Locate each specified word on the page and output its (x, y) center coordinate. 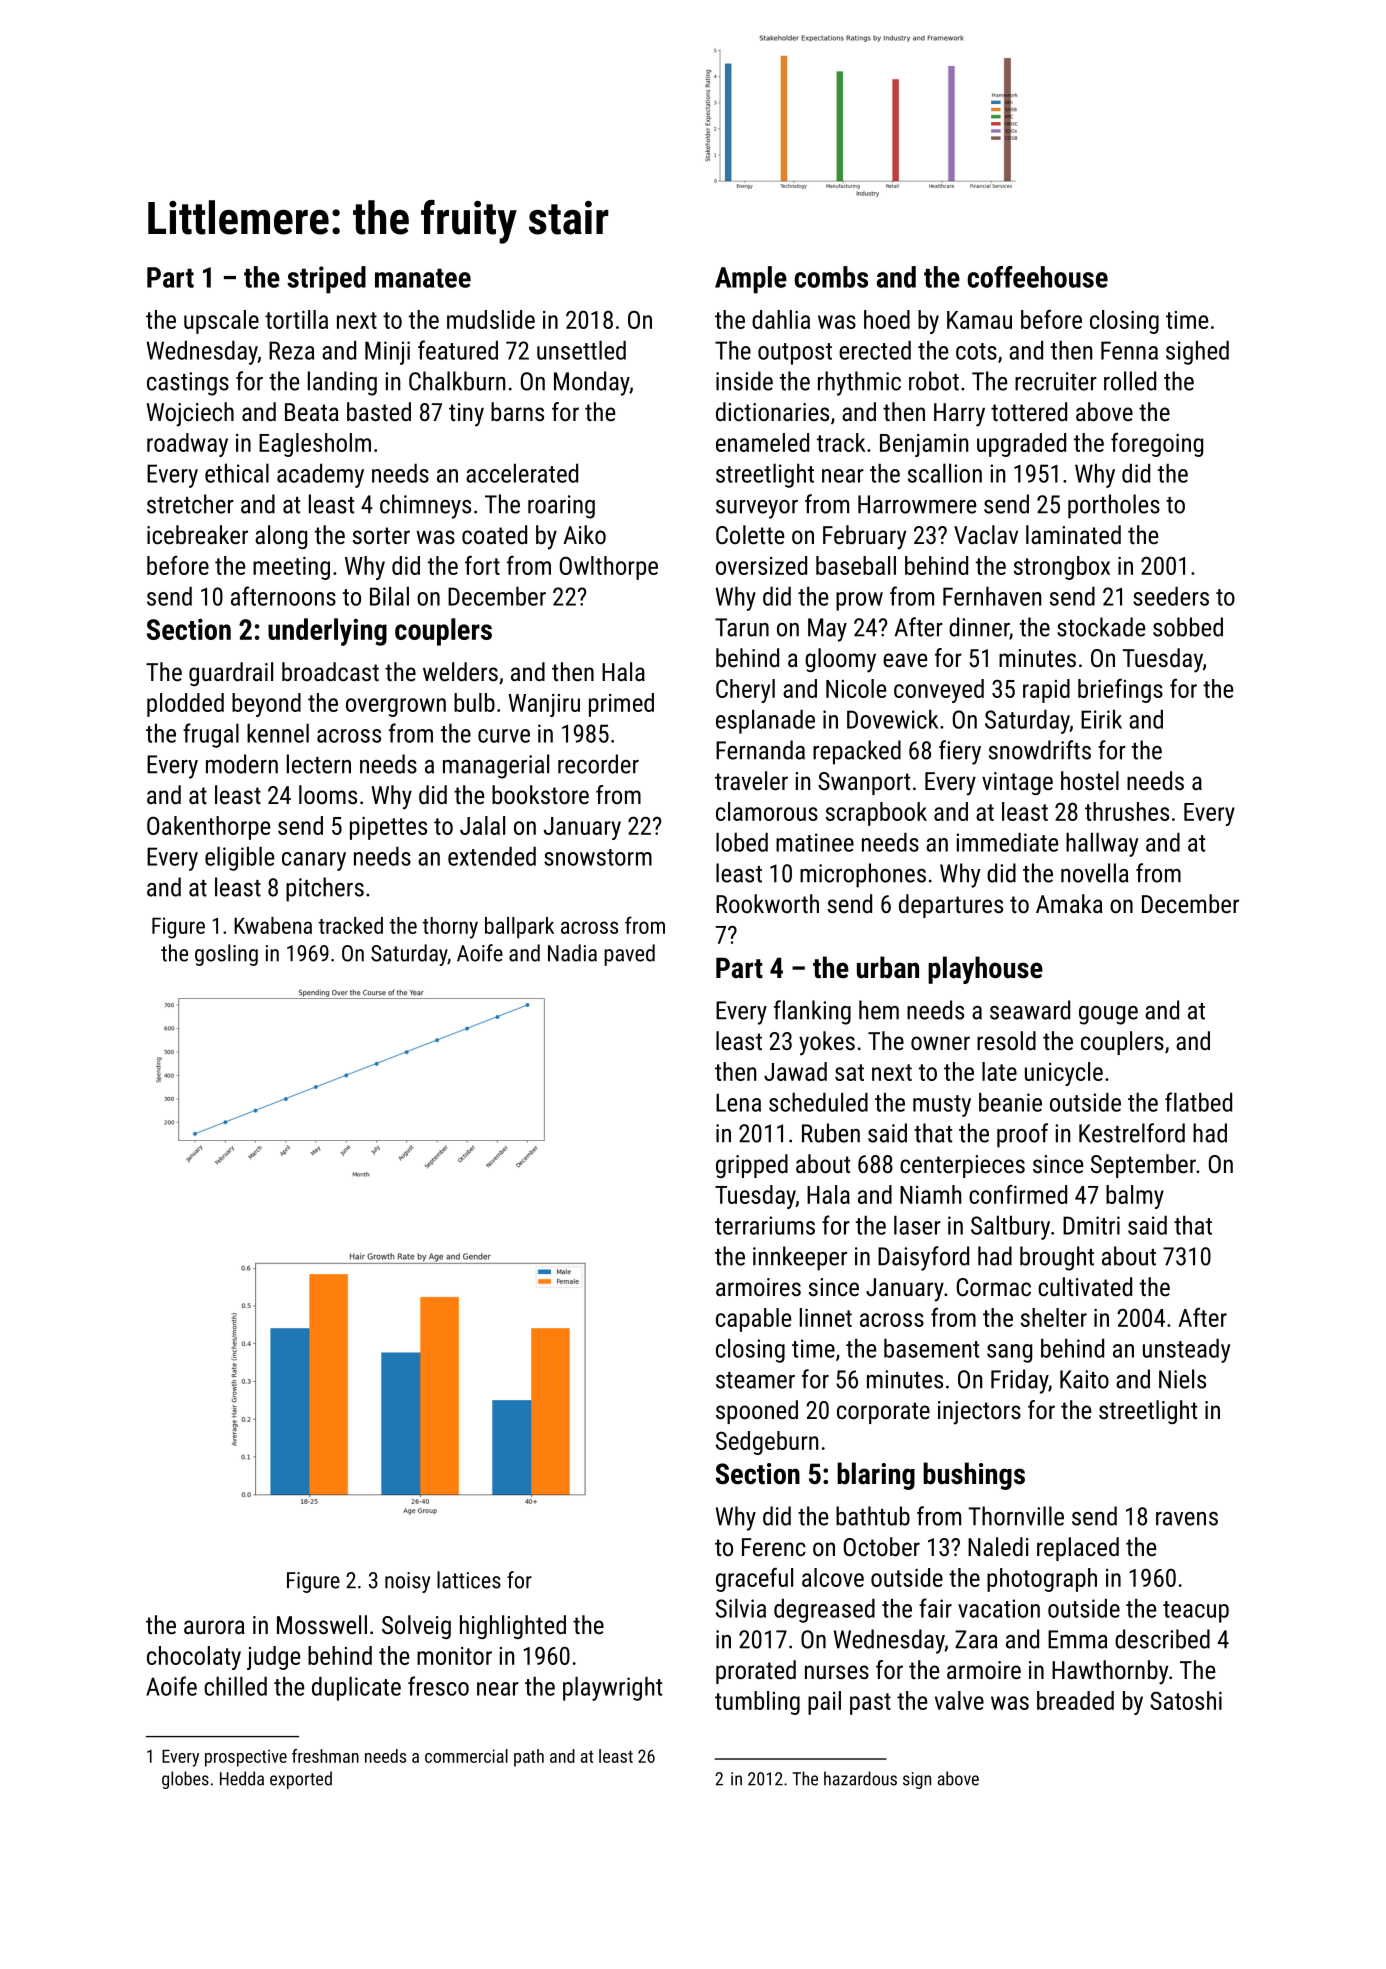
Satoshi (1186, 1700)
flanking (812, 1012)
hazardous (860, 1778)
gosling (226, 955)
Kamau (979, 320)
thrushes (1127, 811)
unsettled (581, 350)
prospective (246, 1758)
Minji (387, 353)
